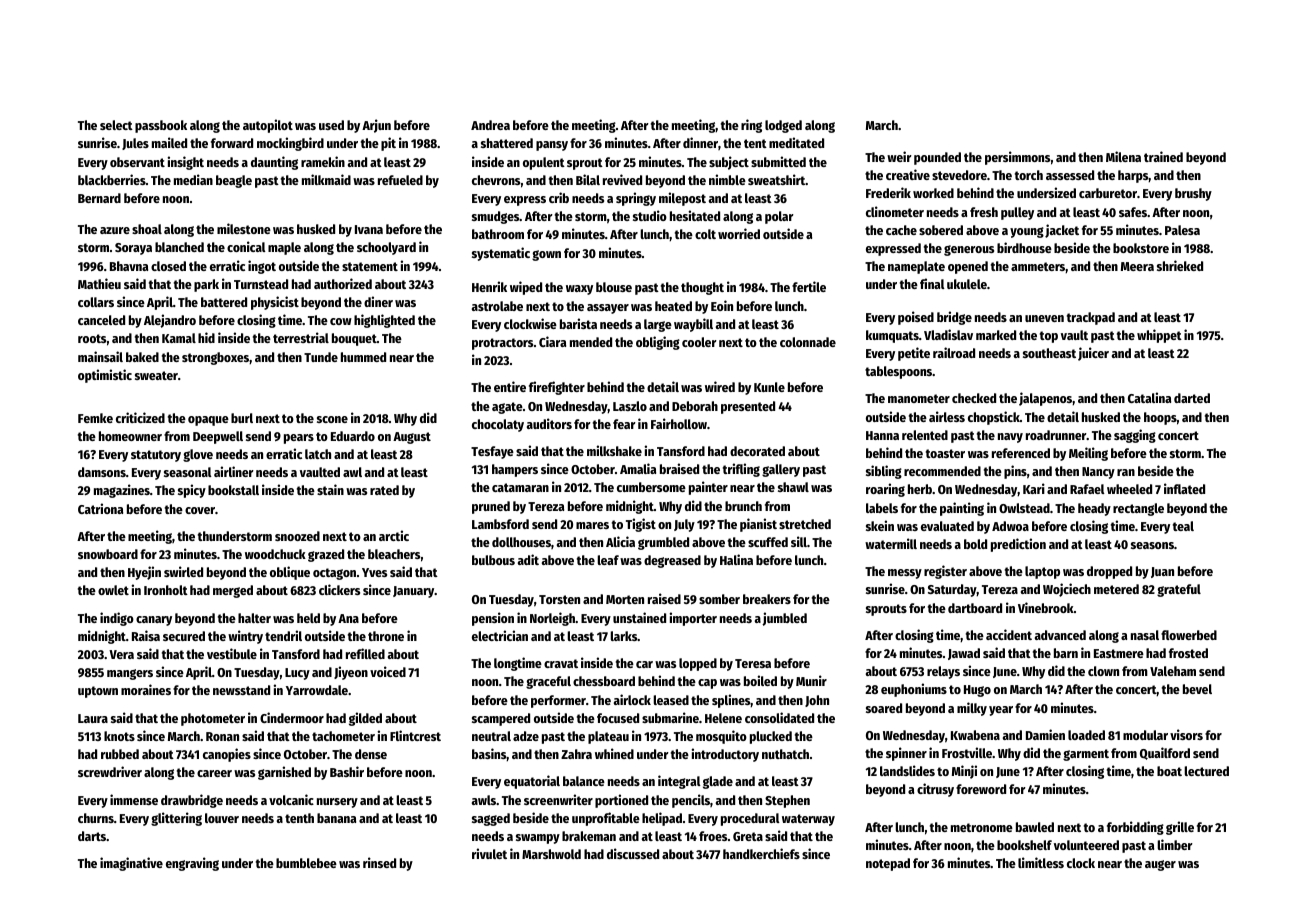 This screenshot has width=1308, height=924. What do you see at coordinates (624, 424) in the screenshot?
I see `fear` at bounding box center [624, 424].
